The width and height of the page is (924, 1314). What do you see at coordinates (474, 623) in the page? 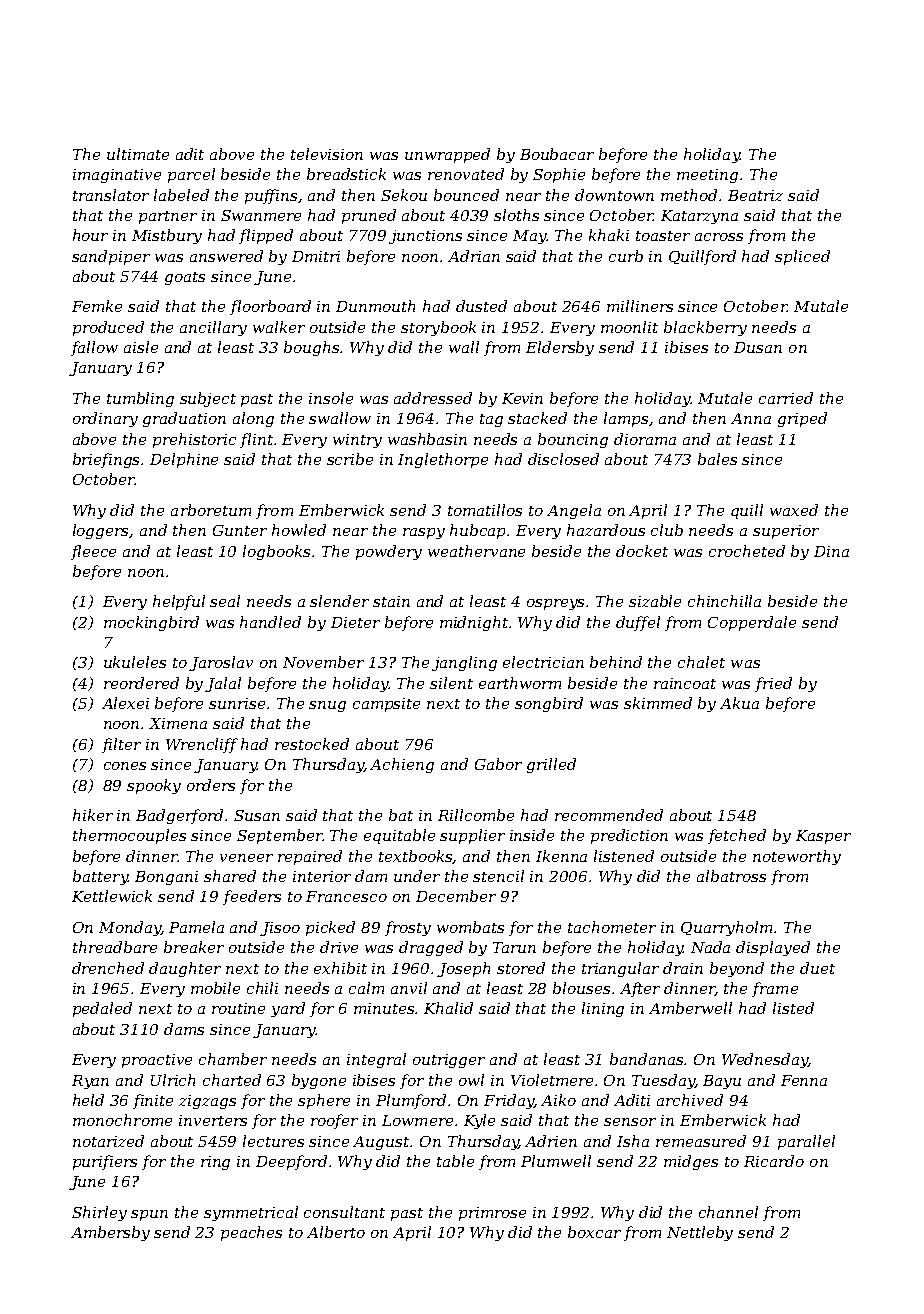
I see `midnight` at bounding box center [474, 623].
